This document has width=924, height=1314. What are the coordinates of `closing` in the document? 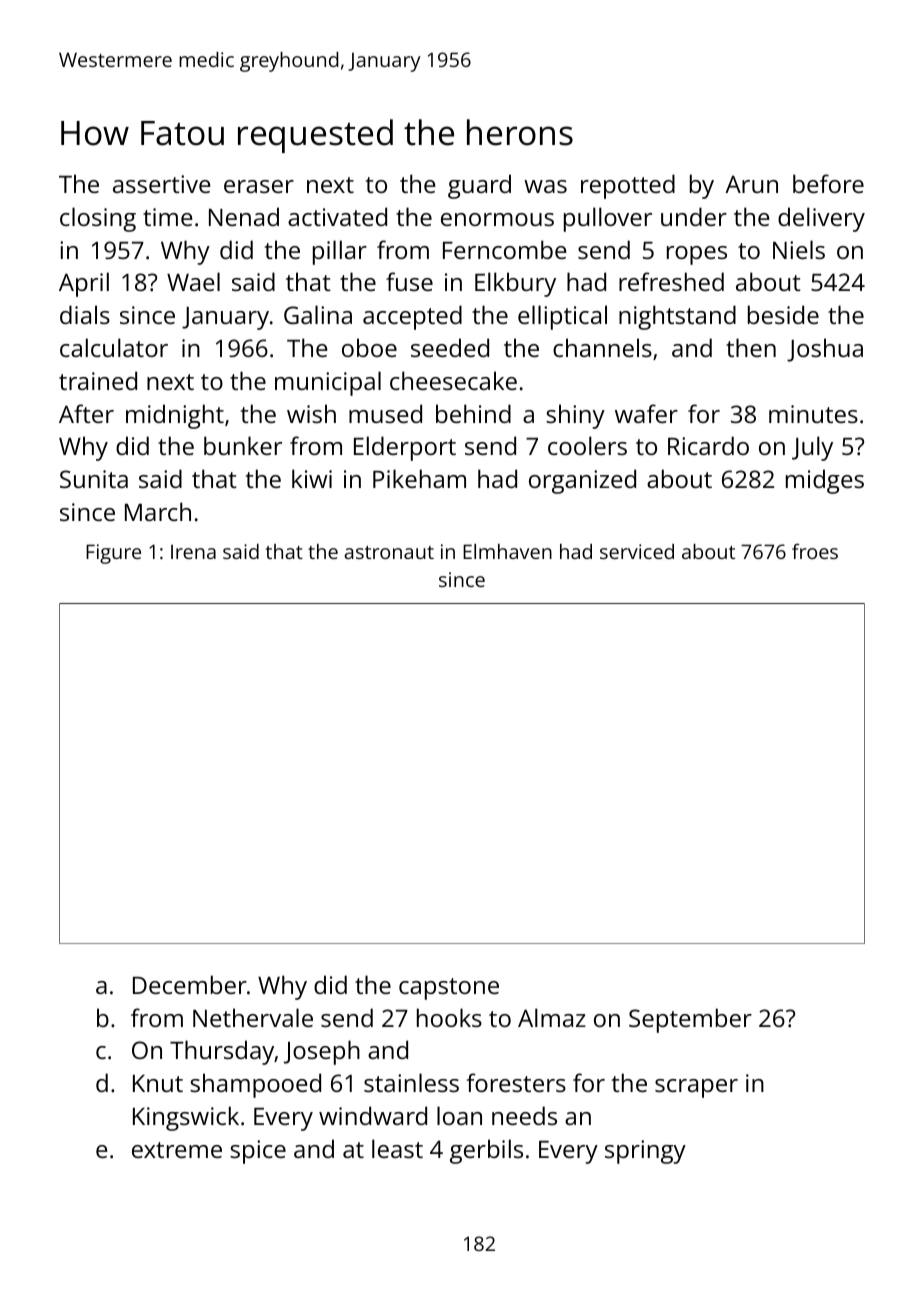 It's located at (98, 219).
